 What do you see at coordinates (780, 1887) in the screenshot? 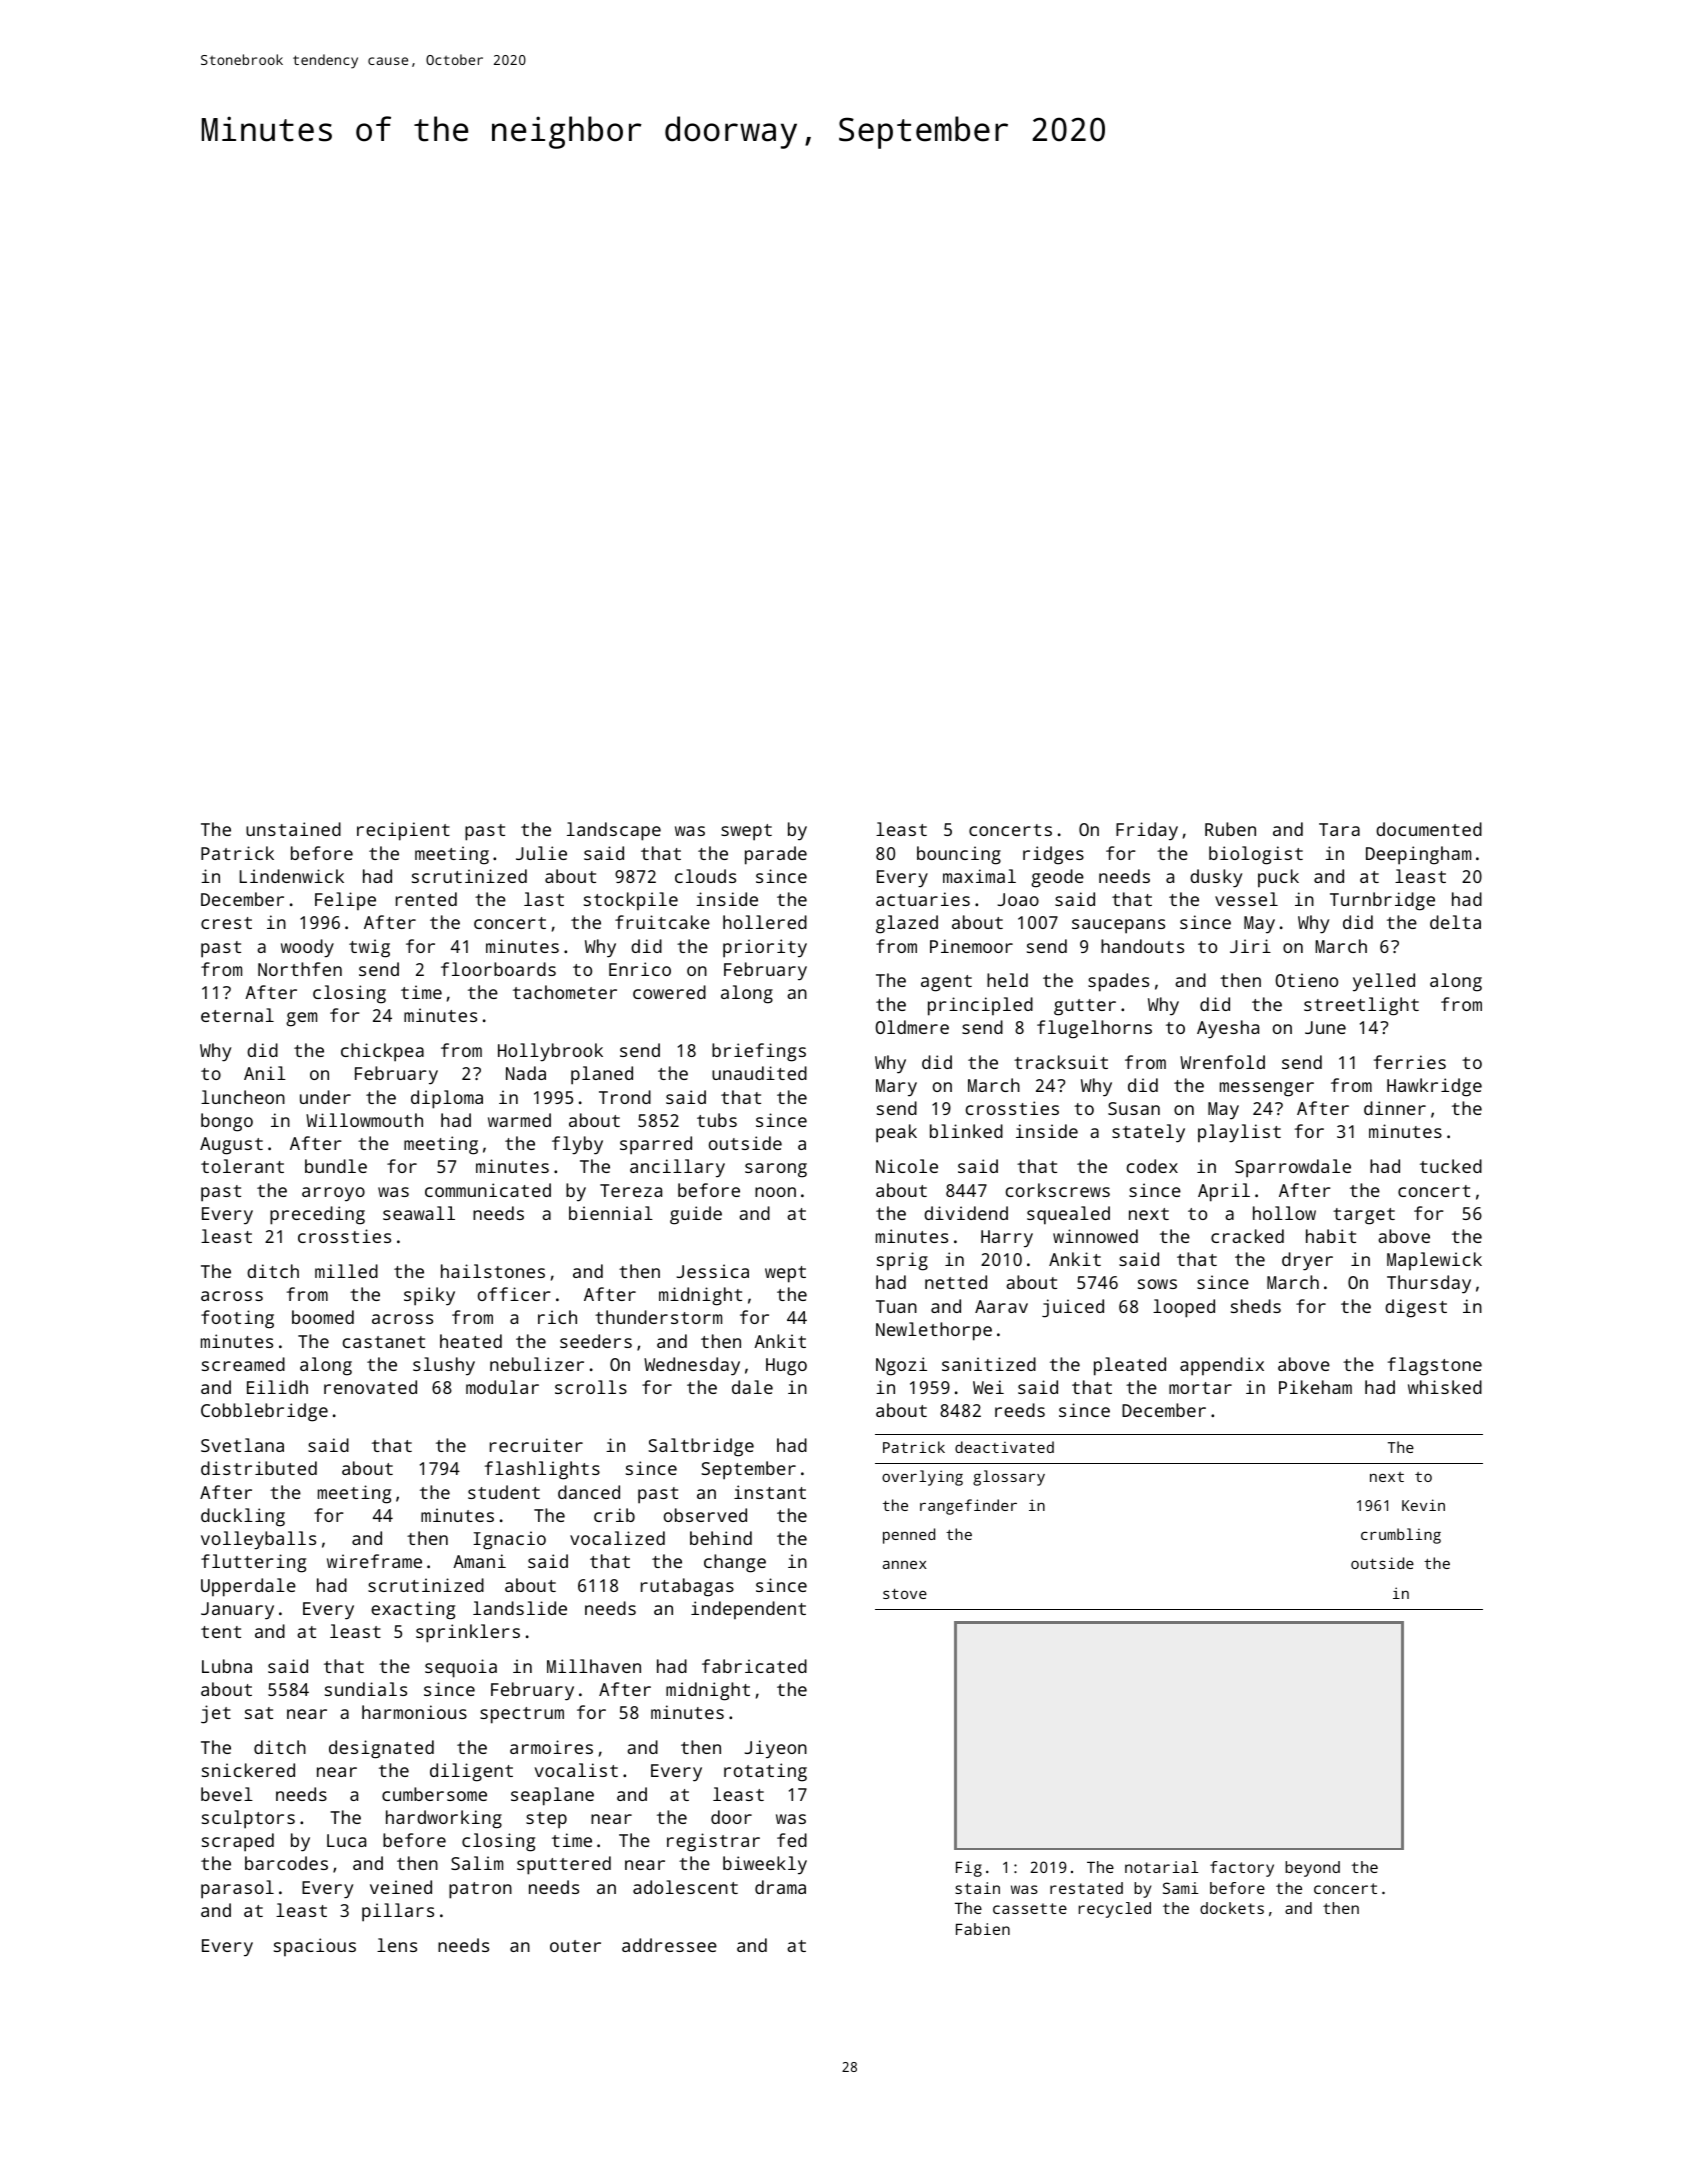
I see `drama` at bounding box center [780, 1887].
